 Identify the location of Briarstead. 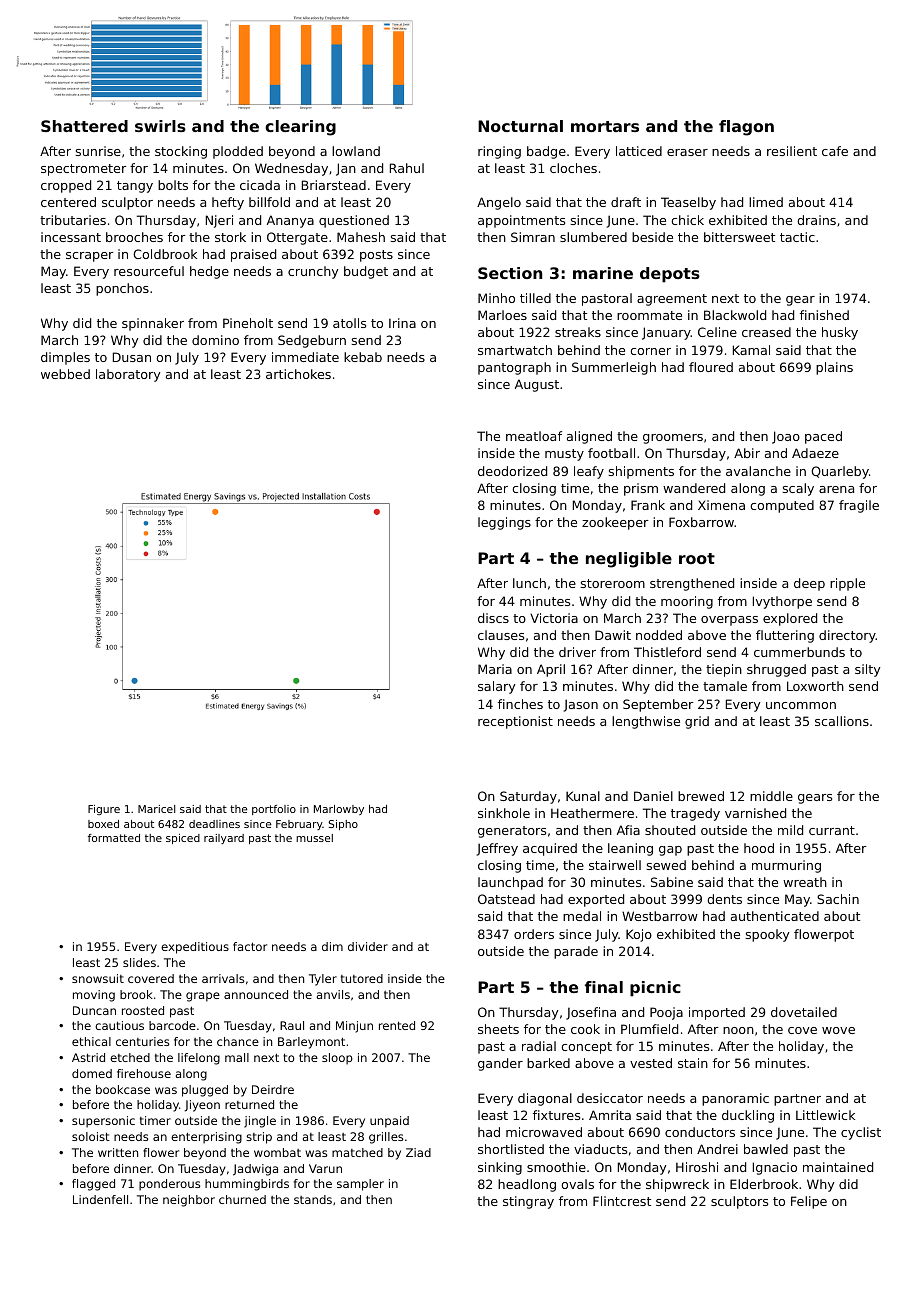
(334, 185).
